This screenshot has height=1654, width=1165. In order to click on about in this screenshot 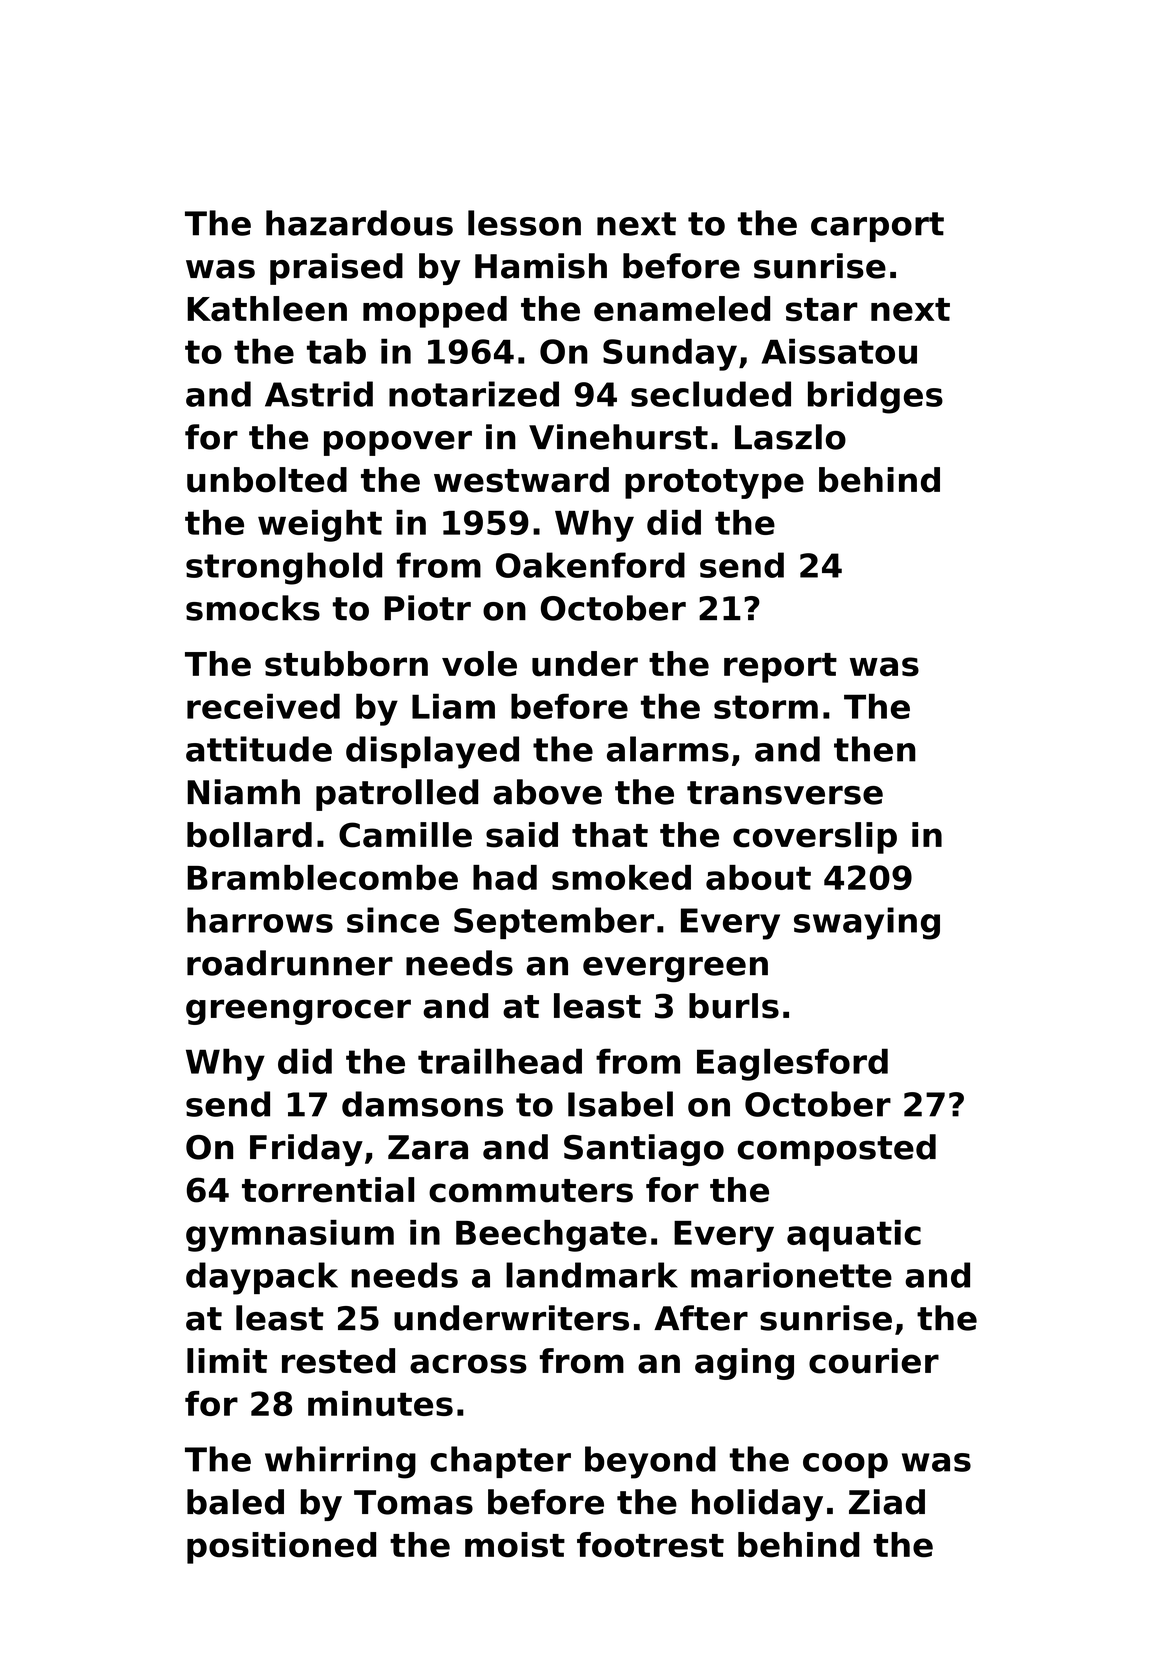, I will do `click(758, 877)`.
